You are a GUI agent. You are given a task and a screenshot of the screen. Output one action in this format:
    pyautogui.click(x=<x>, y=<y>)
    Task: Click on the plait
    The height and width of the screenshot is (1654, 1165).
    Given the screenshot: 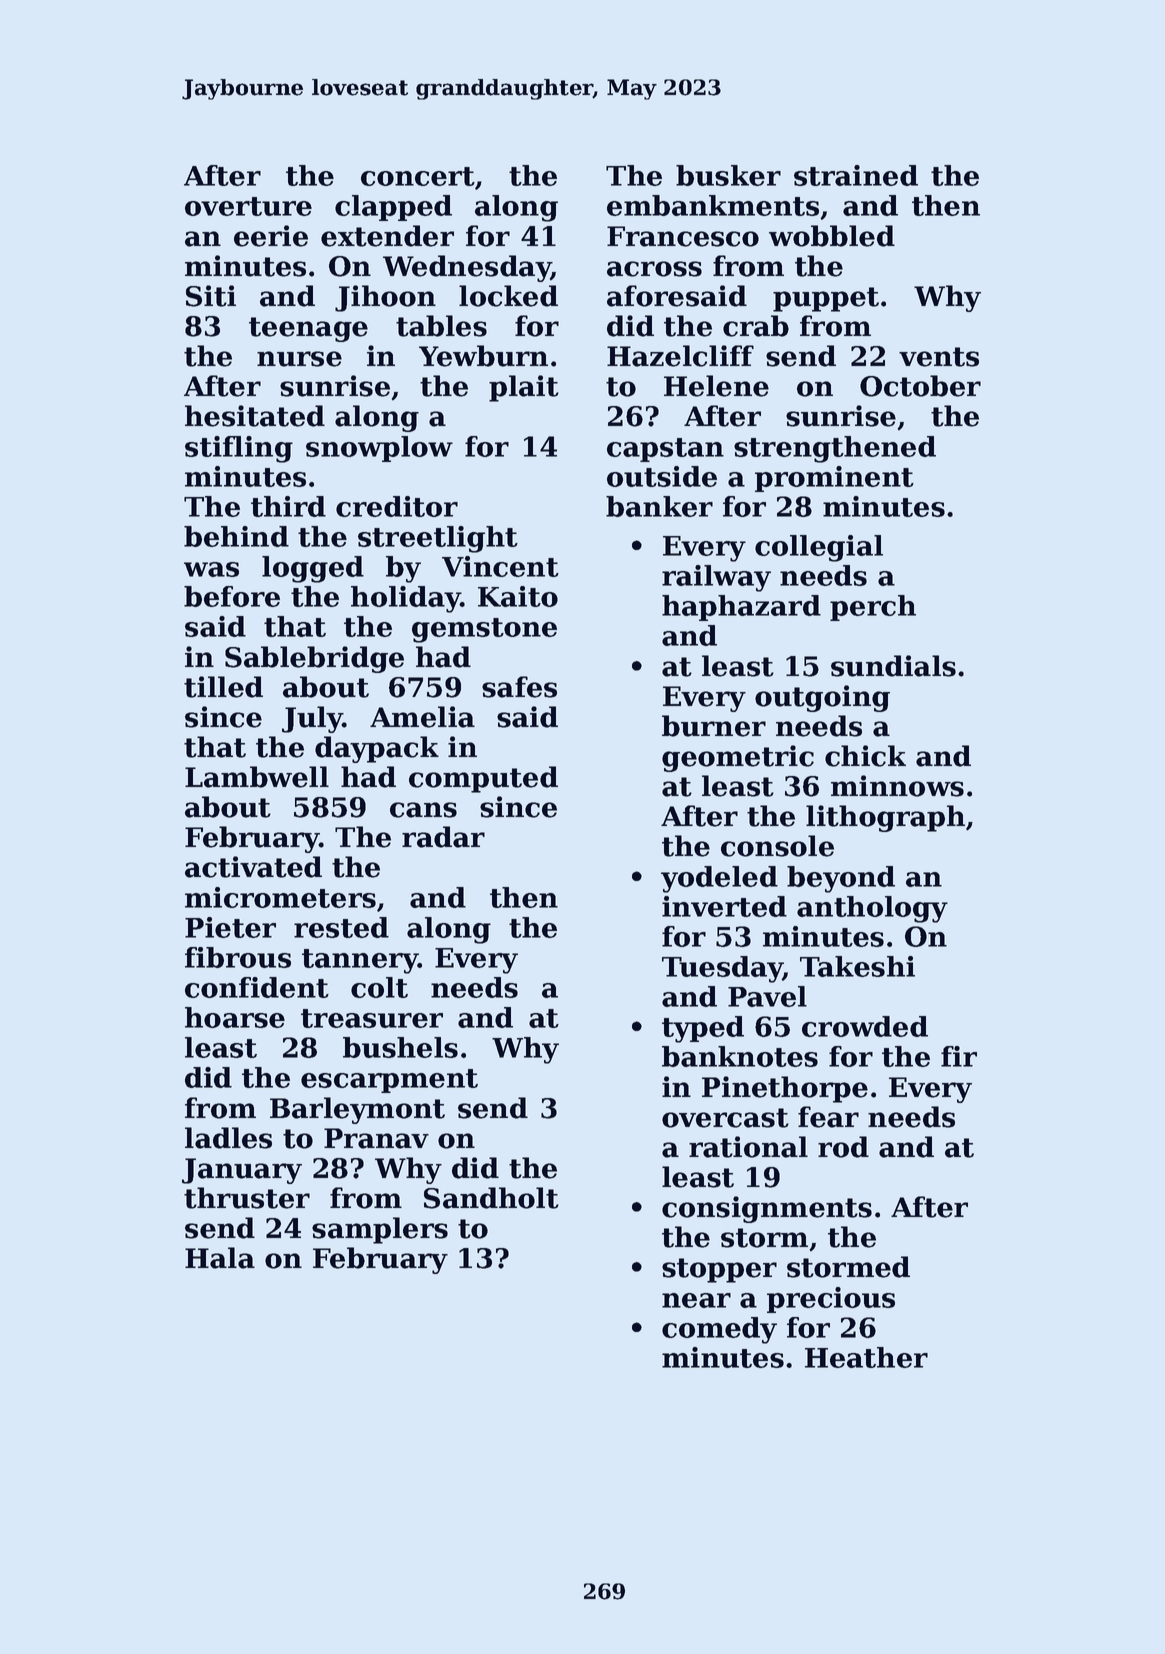 What is the action you would take?
    pyautogui.click(x=524, y=388)
